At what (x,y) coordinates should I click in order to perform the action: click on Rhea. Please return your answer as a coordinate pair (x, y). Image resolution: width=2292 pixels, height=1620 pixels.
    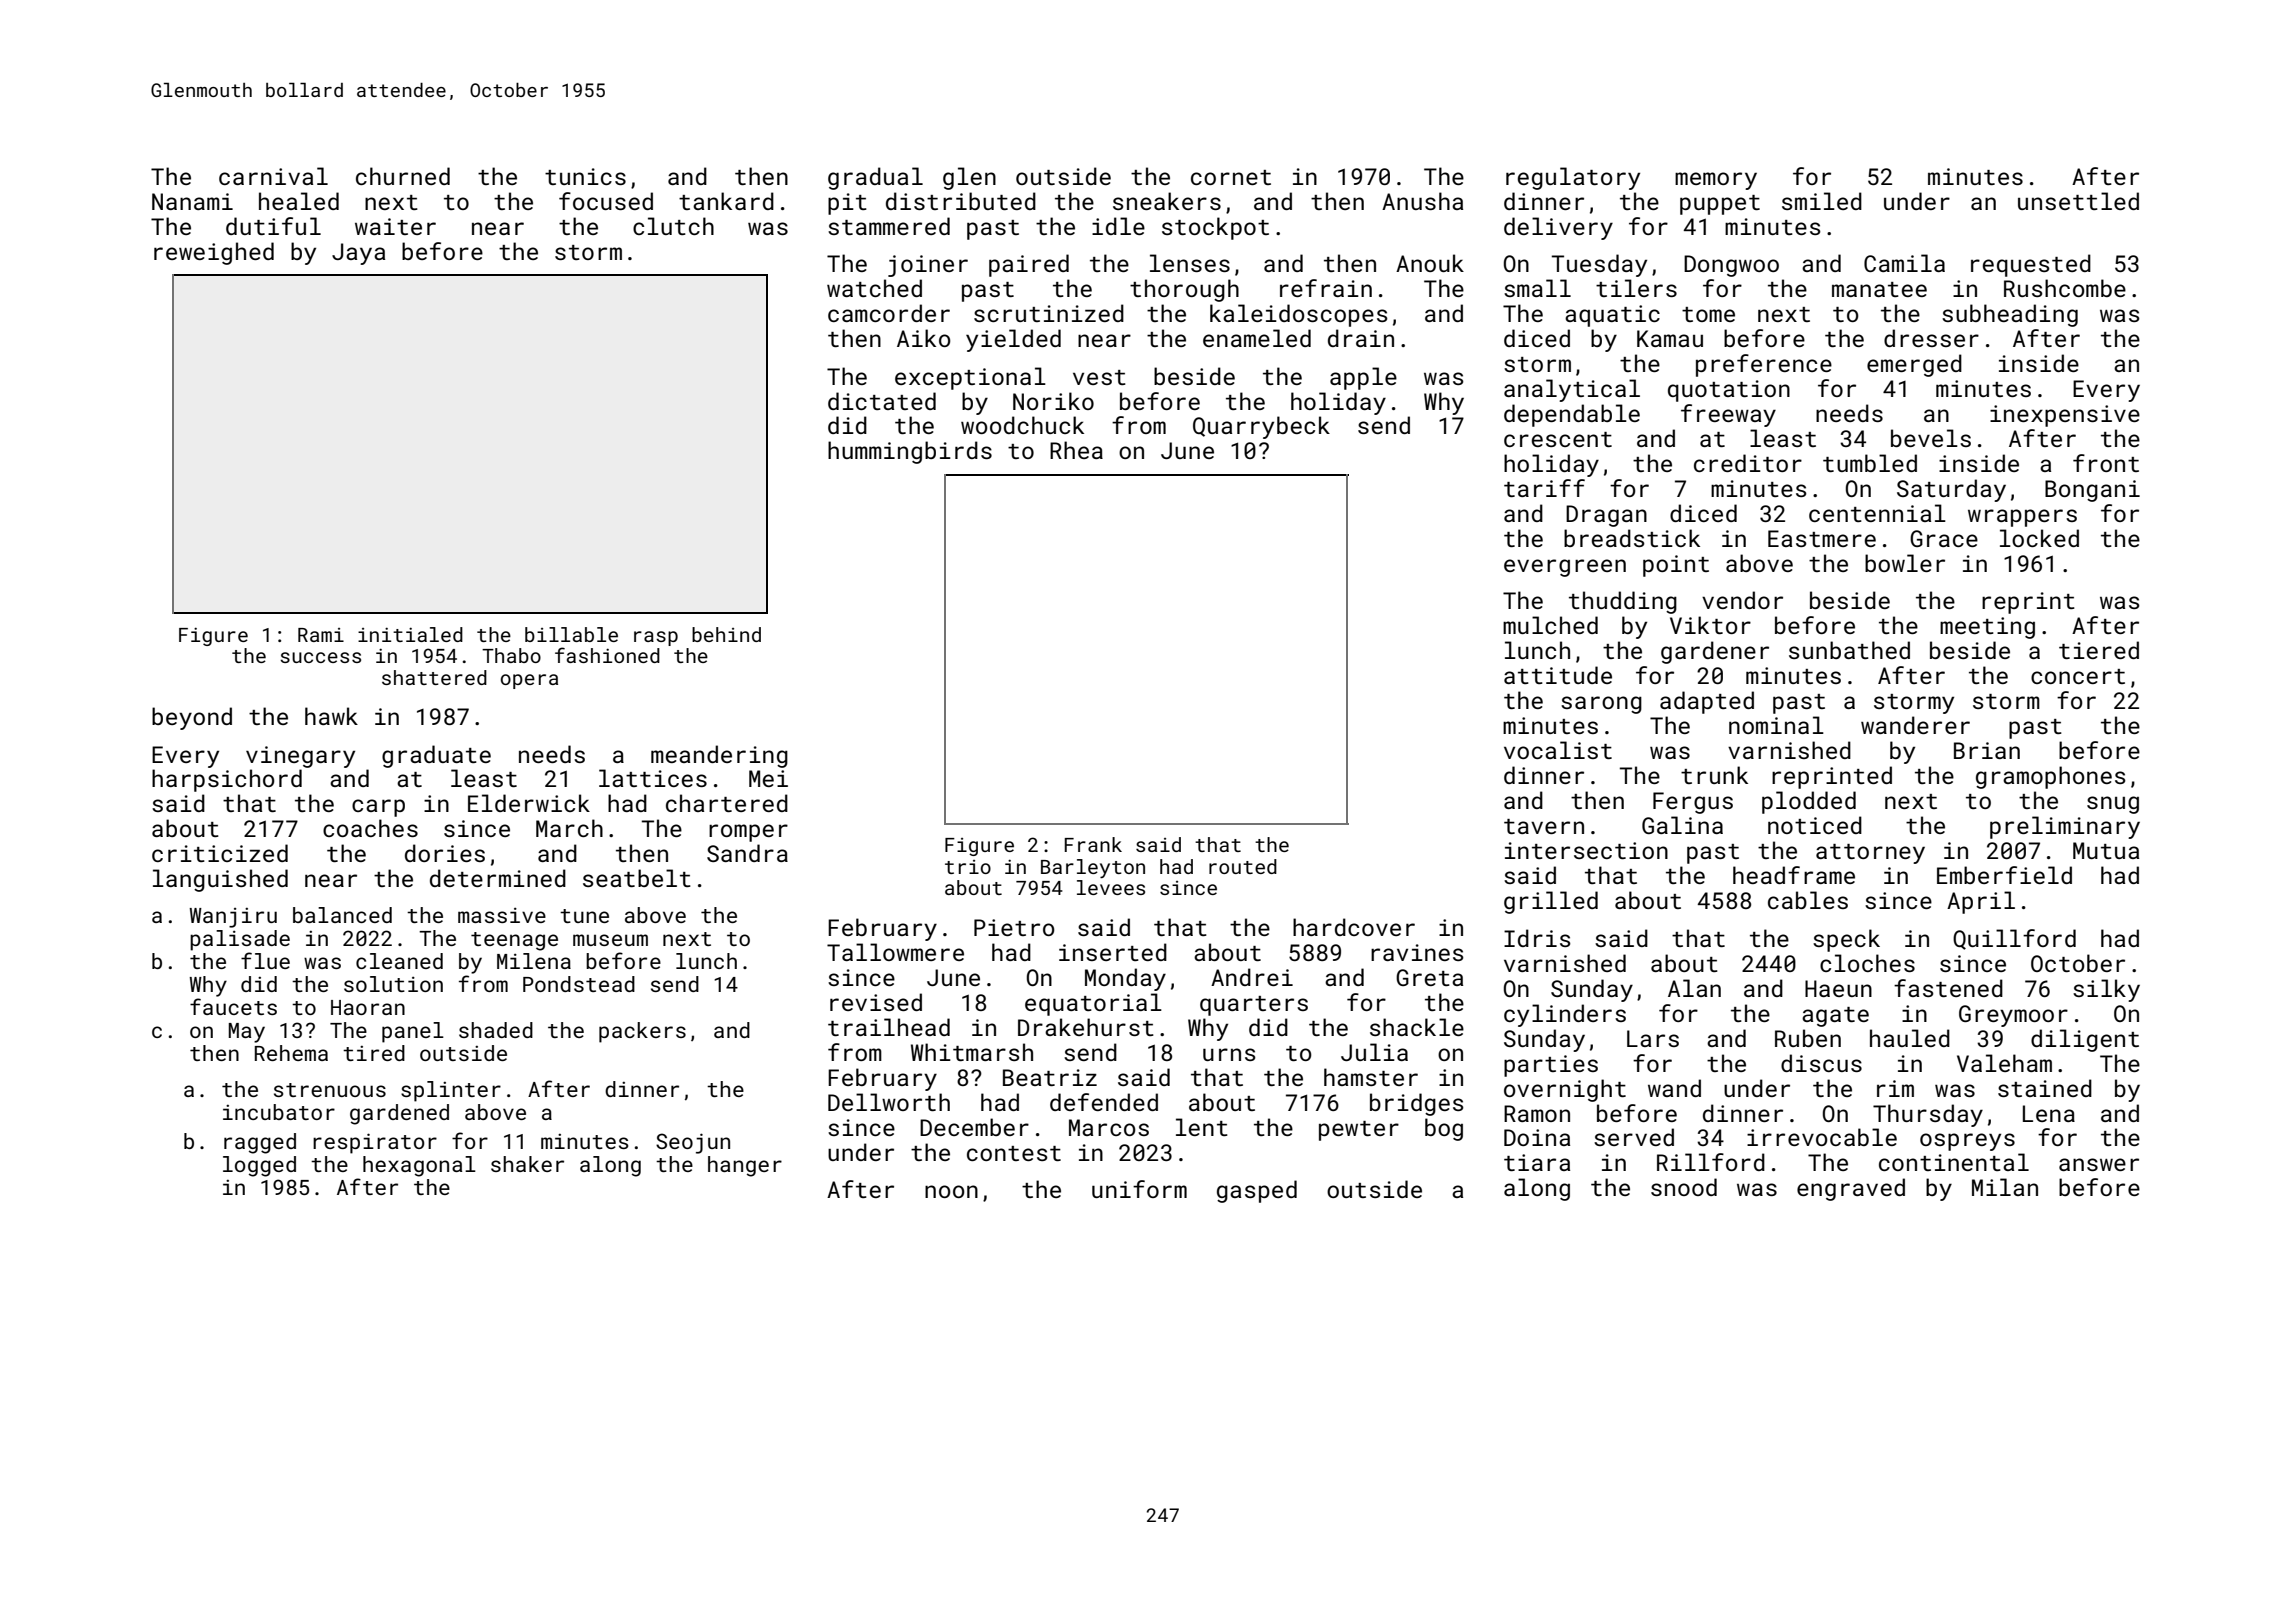
    Looking at the image, I should click on (1076, 450).
